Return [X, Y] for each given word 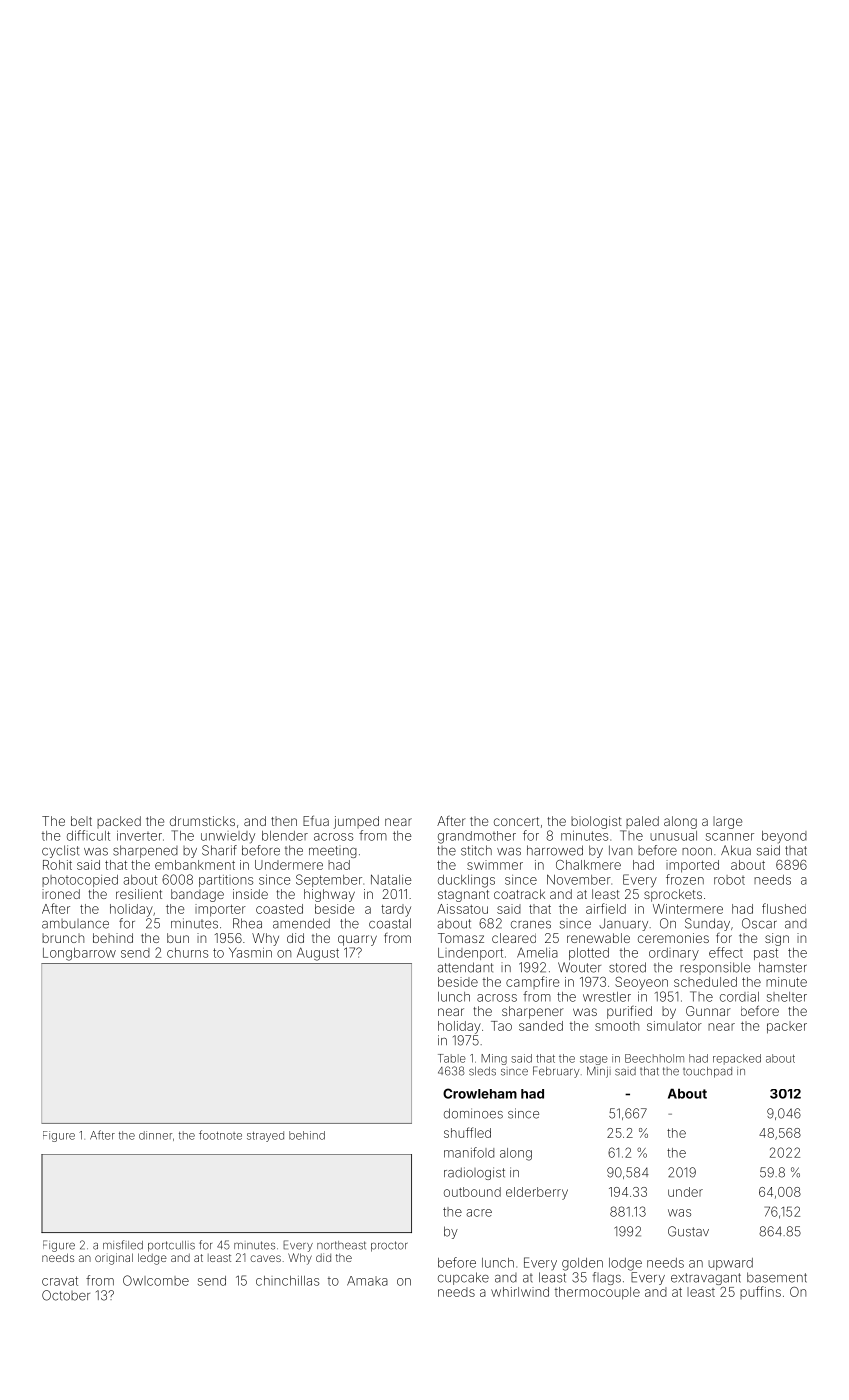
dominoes [473, 1113]
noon [697, 852]
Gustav [688, 1231]
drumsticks [202, 821]
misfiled [123, 1245]
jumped [356, 822]
